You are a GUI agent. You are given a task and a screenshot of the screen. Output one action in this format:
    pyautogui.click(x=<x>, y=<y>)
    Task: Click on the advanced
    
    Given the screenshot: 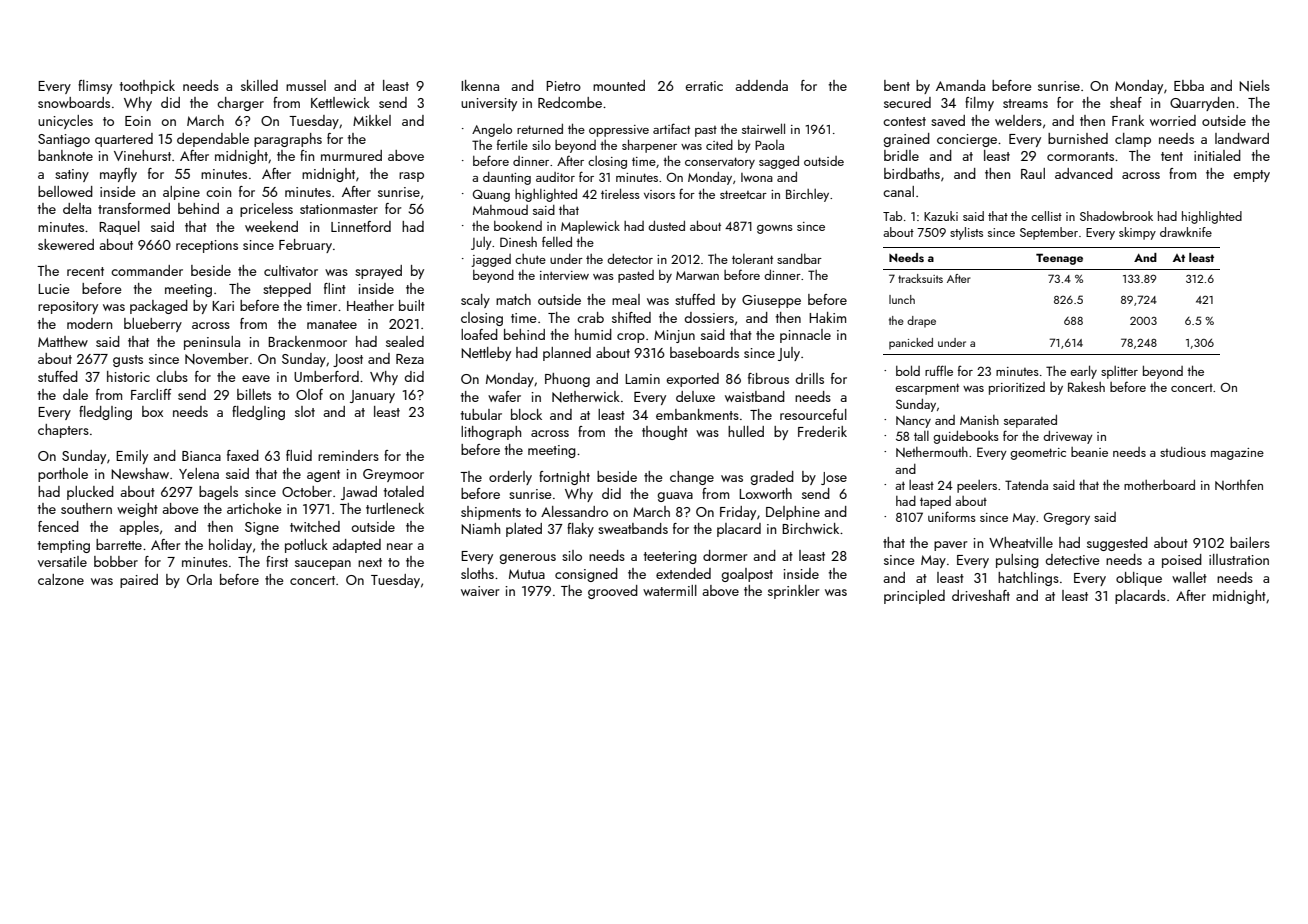 What is the action you would take?
    pyautogui.click(x=1084, y=173)
